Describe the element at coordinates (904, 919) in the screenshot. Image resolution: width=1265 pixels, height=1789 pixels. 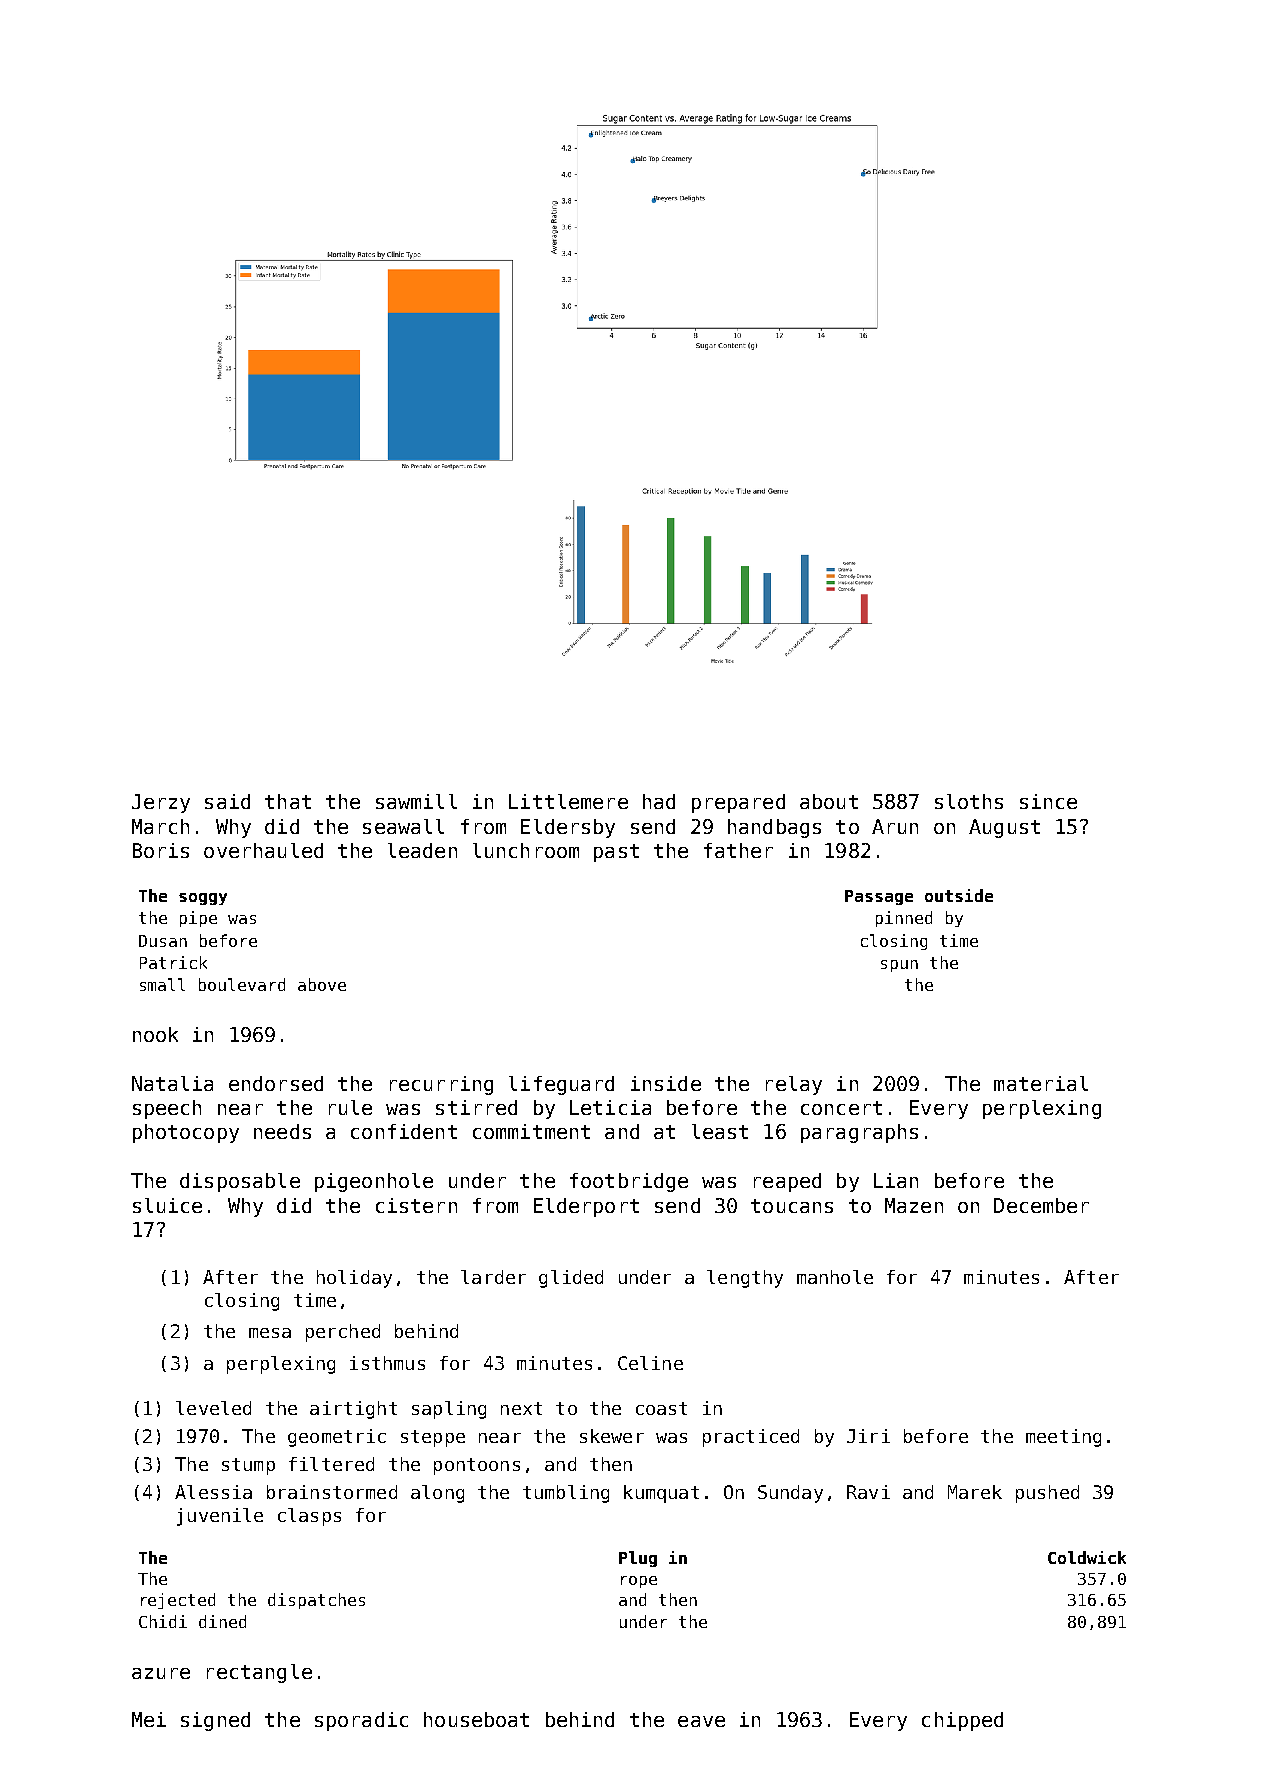
I see `pinned` at that location.
